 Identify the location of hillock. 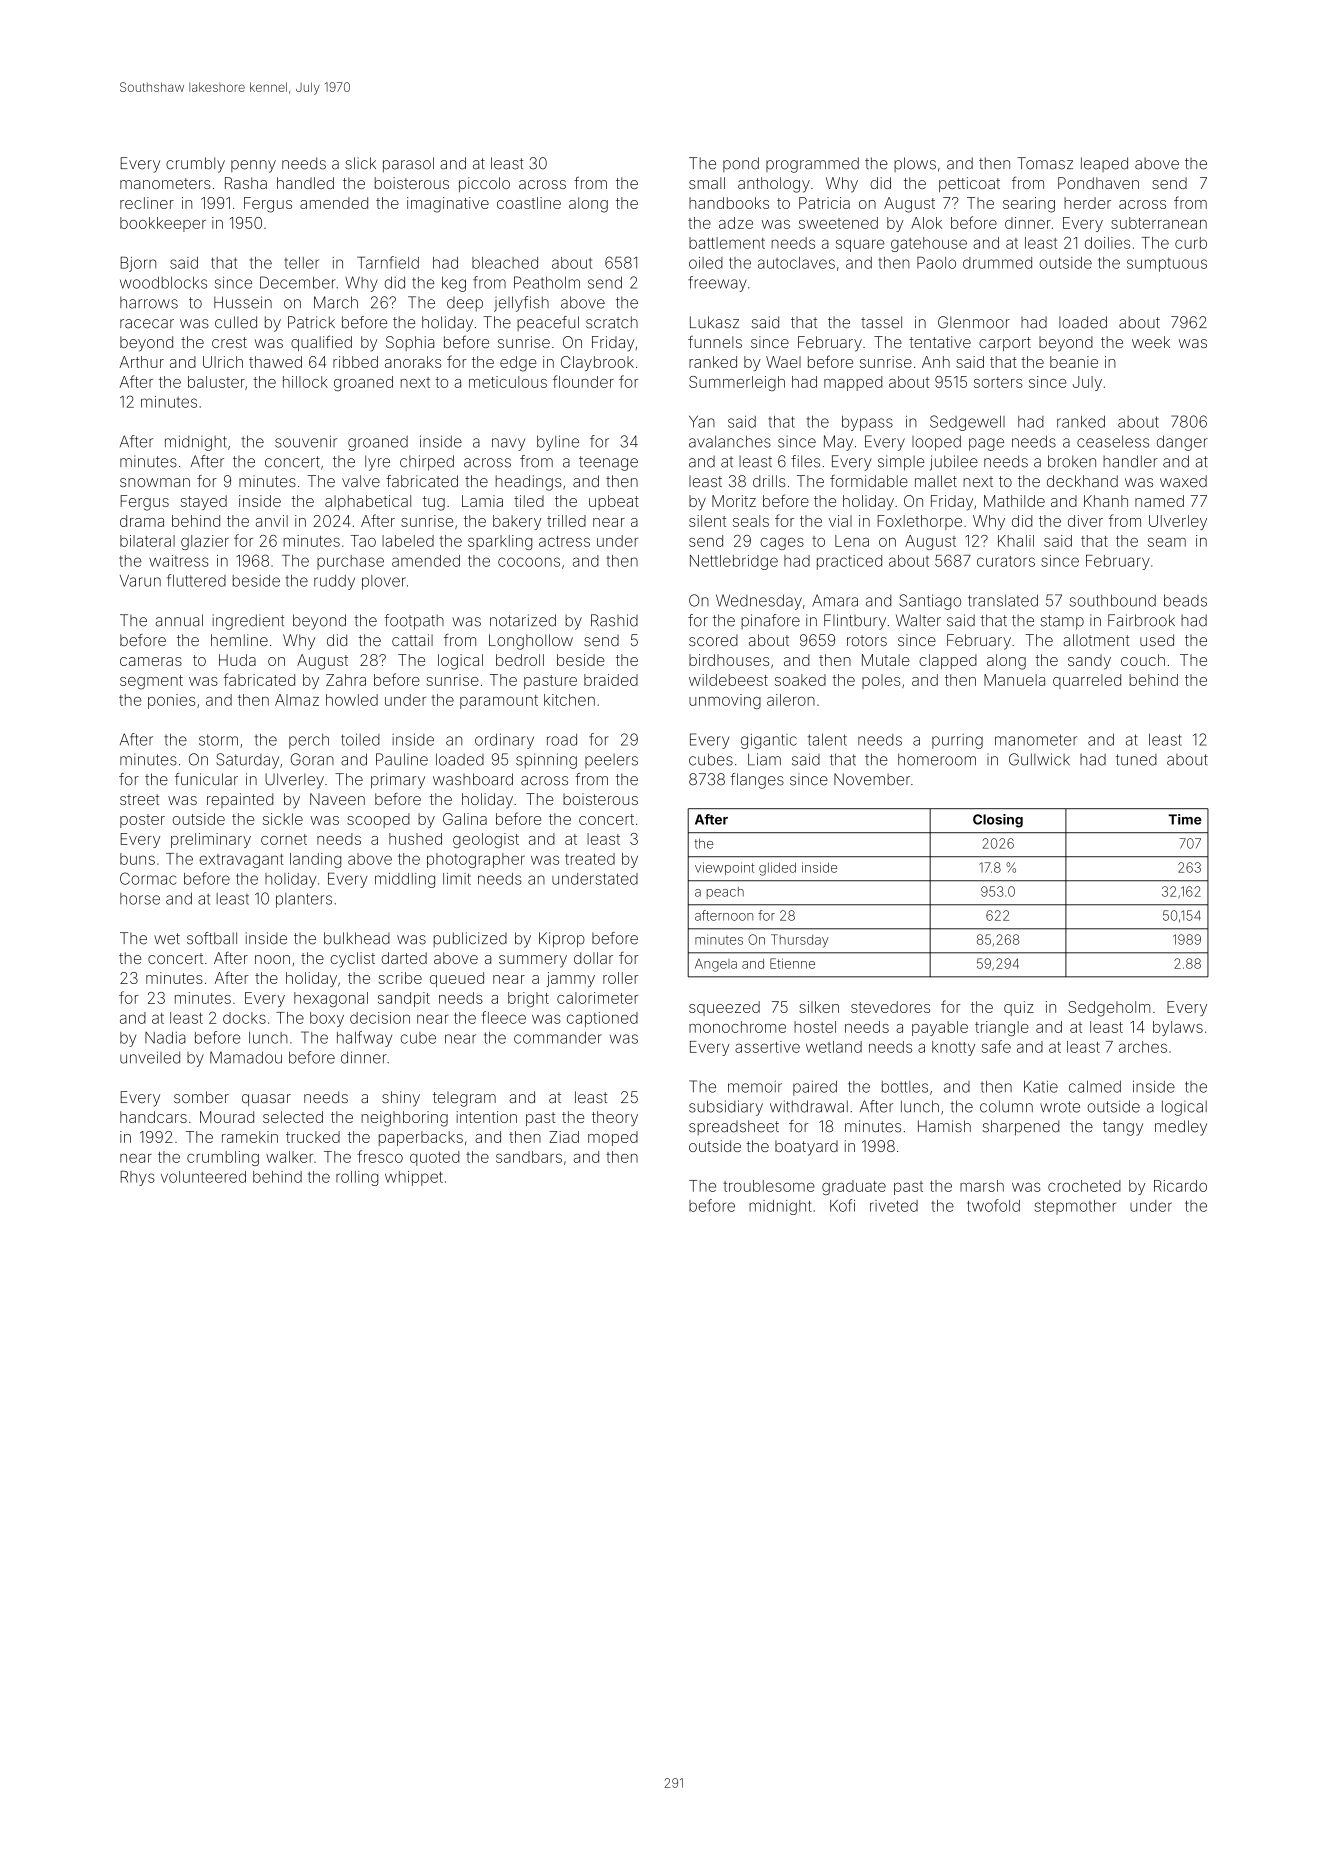
(305, 382).
